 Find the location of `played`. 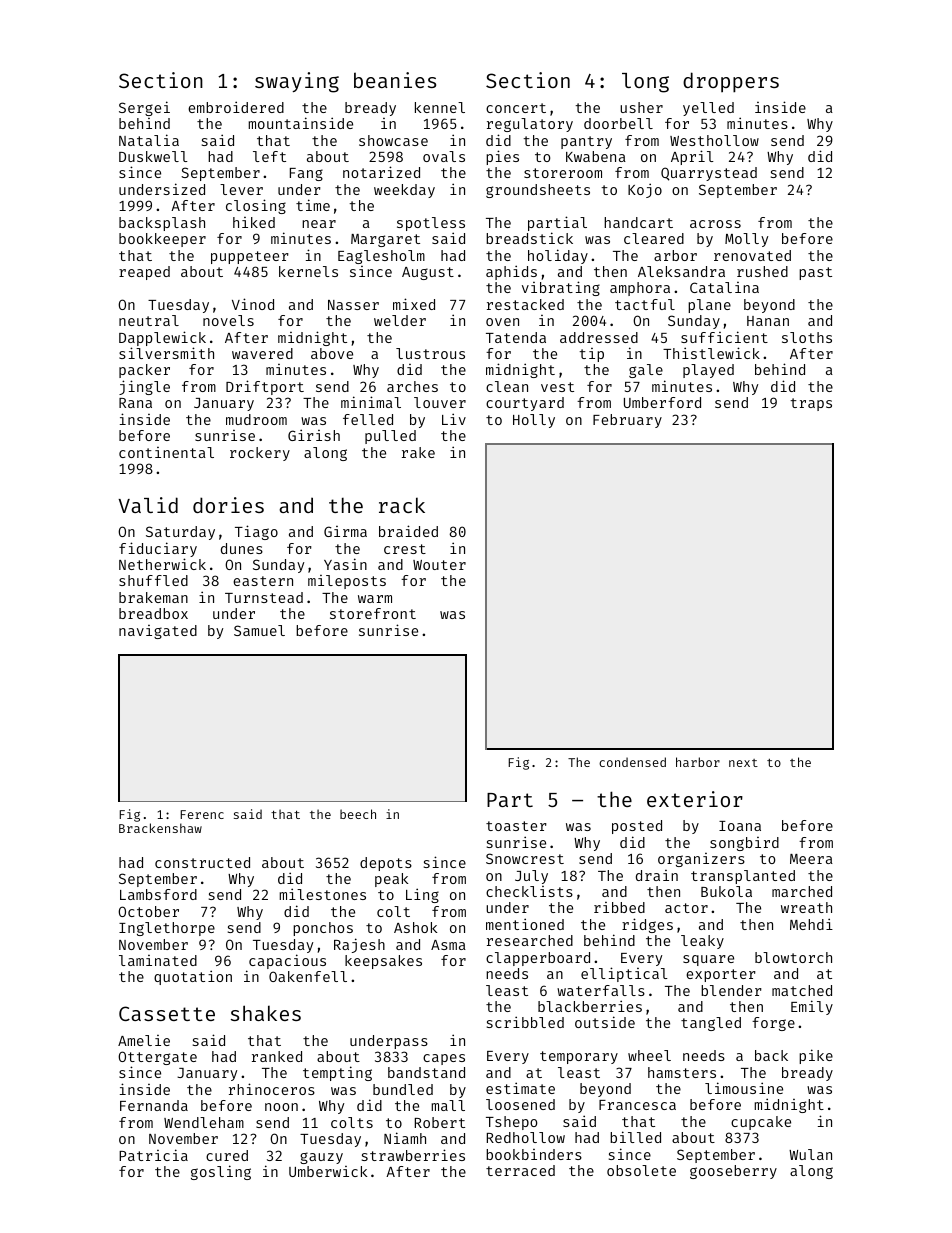

played is located at coordinates (708, 371).
